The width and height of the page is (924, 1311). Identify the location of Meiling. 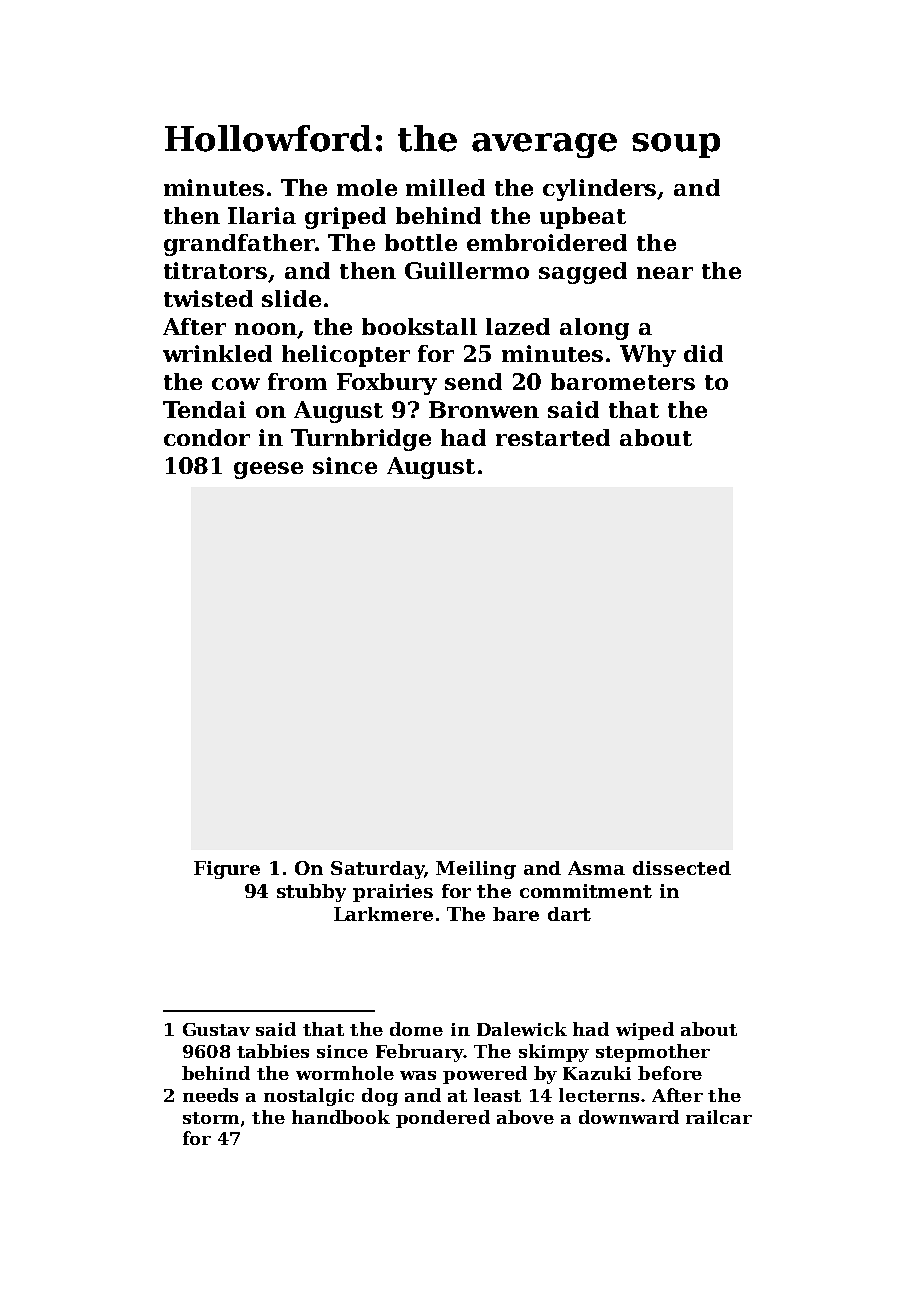
(476, 870).
